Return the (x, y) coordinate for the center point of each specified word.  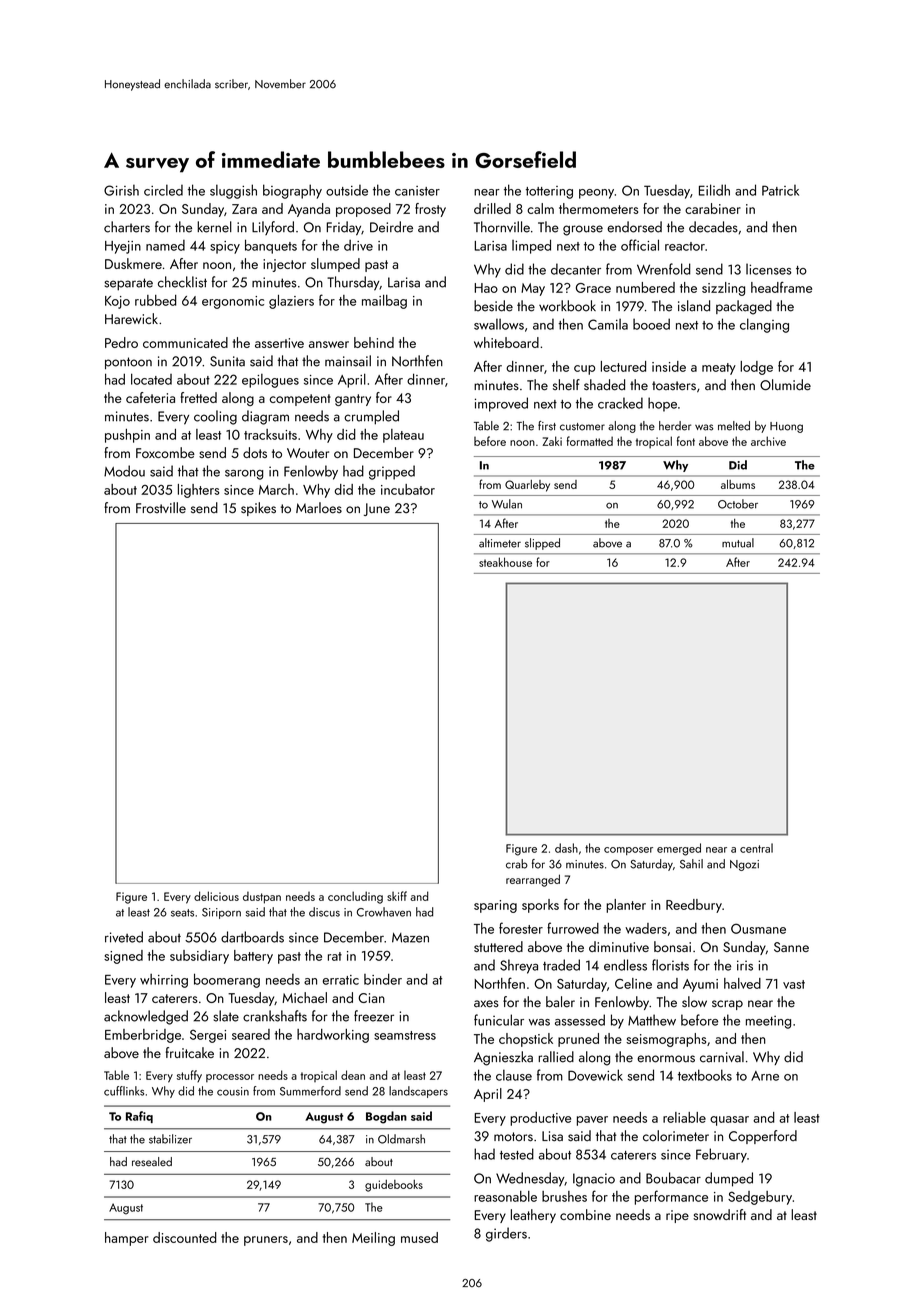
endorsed (634, 227)
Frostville (161, 508)
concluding (355, 897)
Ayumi (700, 985)
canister (417, 191)
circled (163, 190)
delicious (216, 896)
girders (506, 1234)
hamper (127, 1239)
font (686, 441)
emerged (679, 849)
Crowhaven (384, 912)
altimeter (500, 543)
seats (182, 913)
